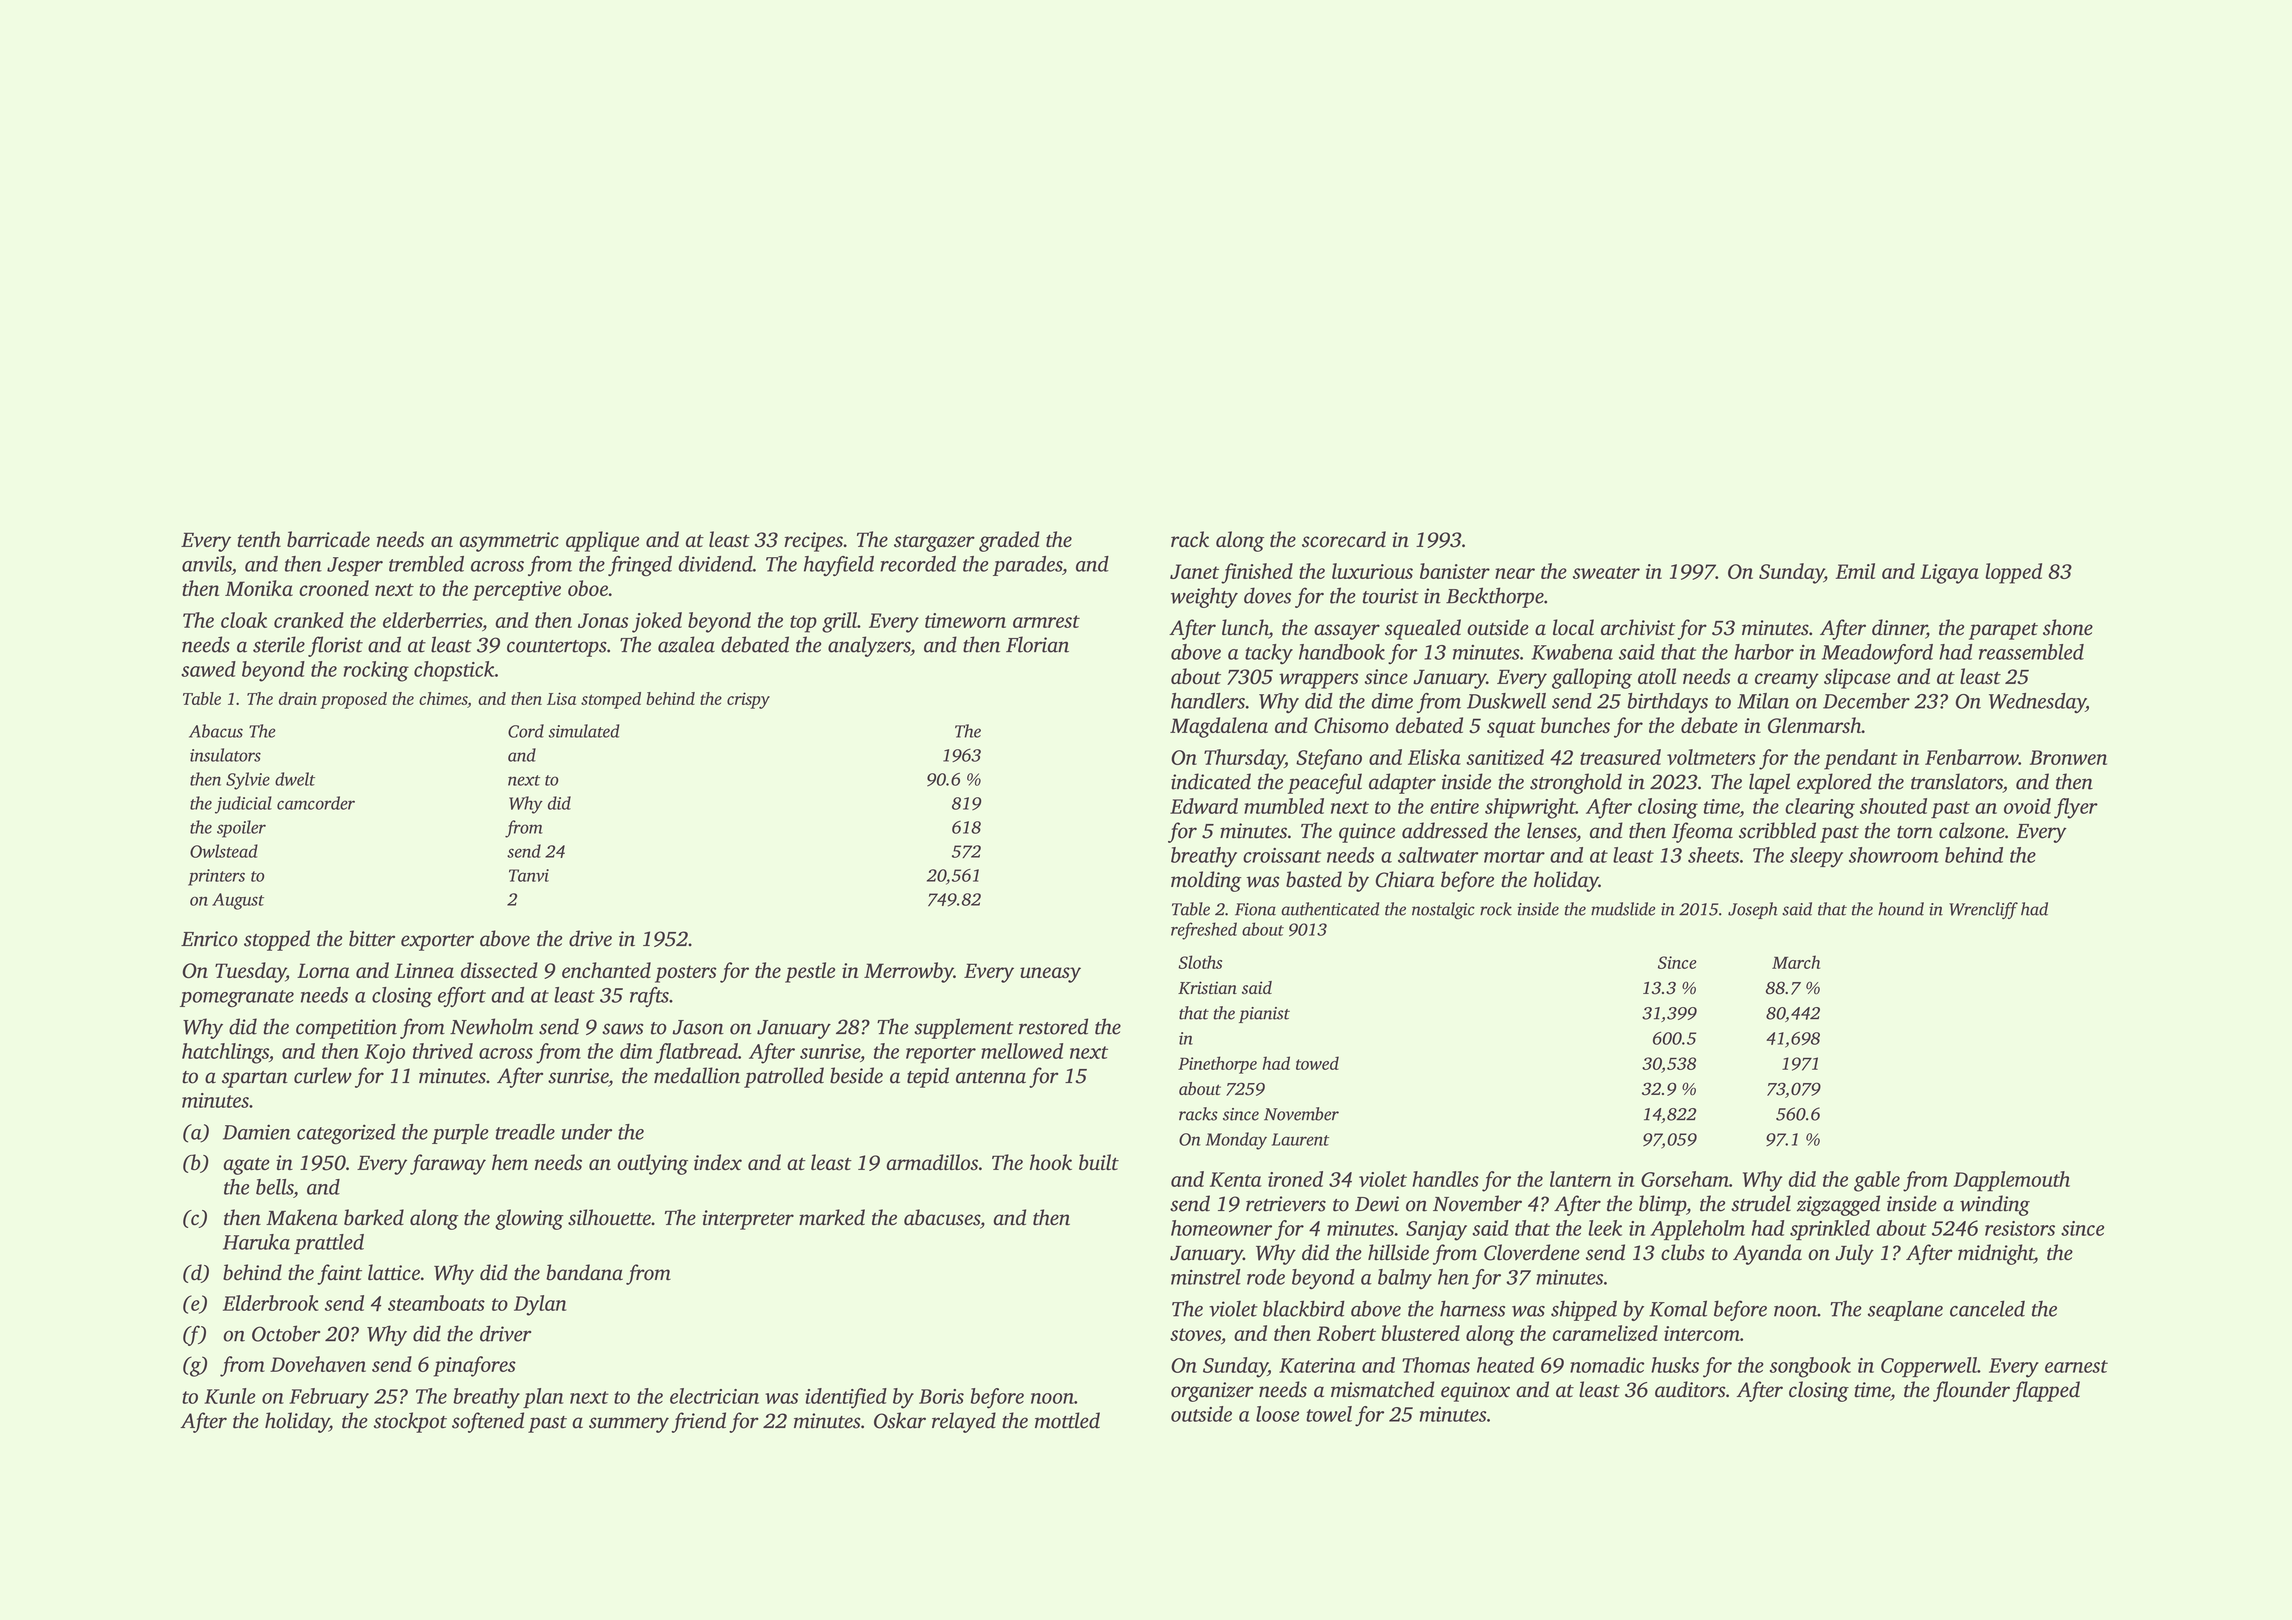 The image size is (2292, 1620). What do you see at coordinates (1067, 1420) in the screenshot?
I see `mottled` at bounding box center [1067, 1420].
